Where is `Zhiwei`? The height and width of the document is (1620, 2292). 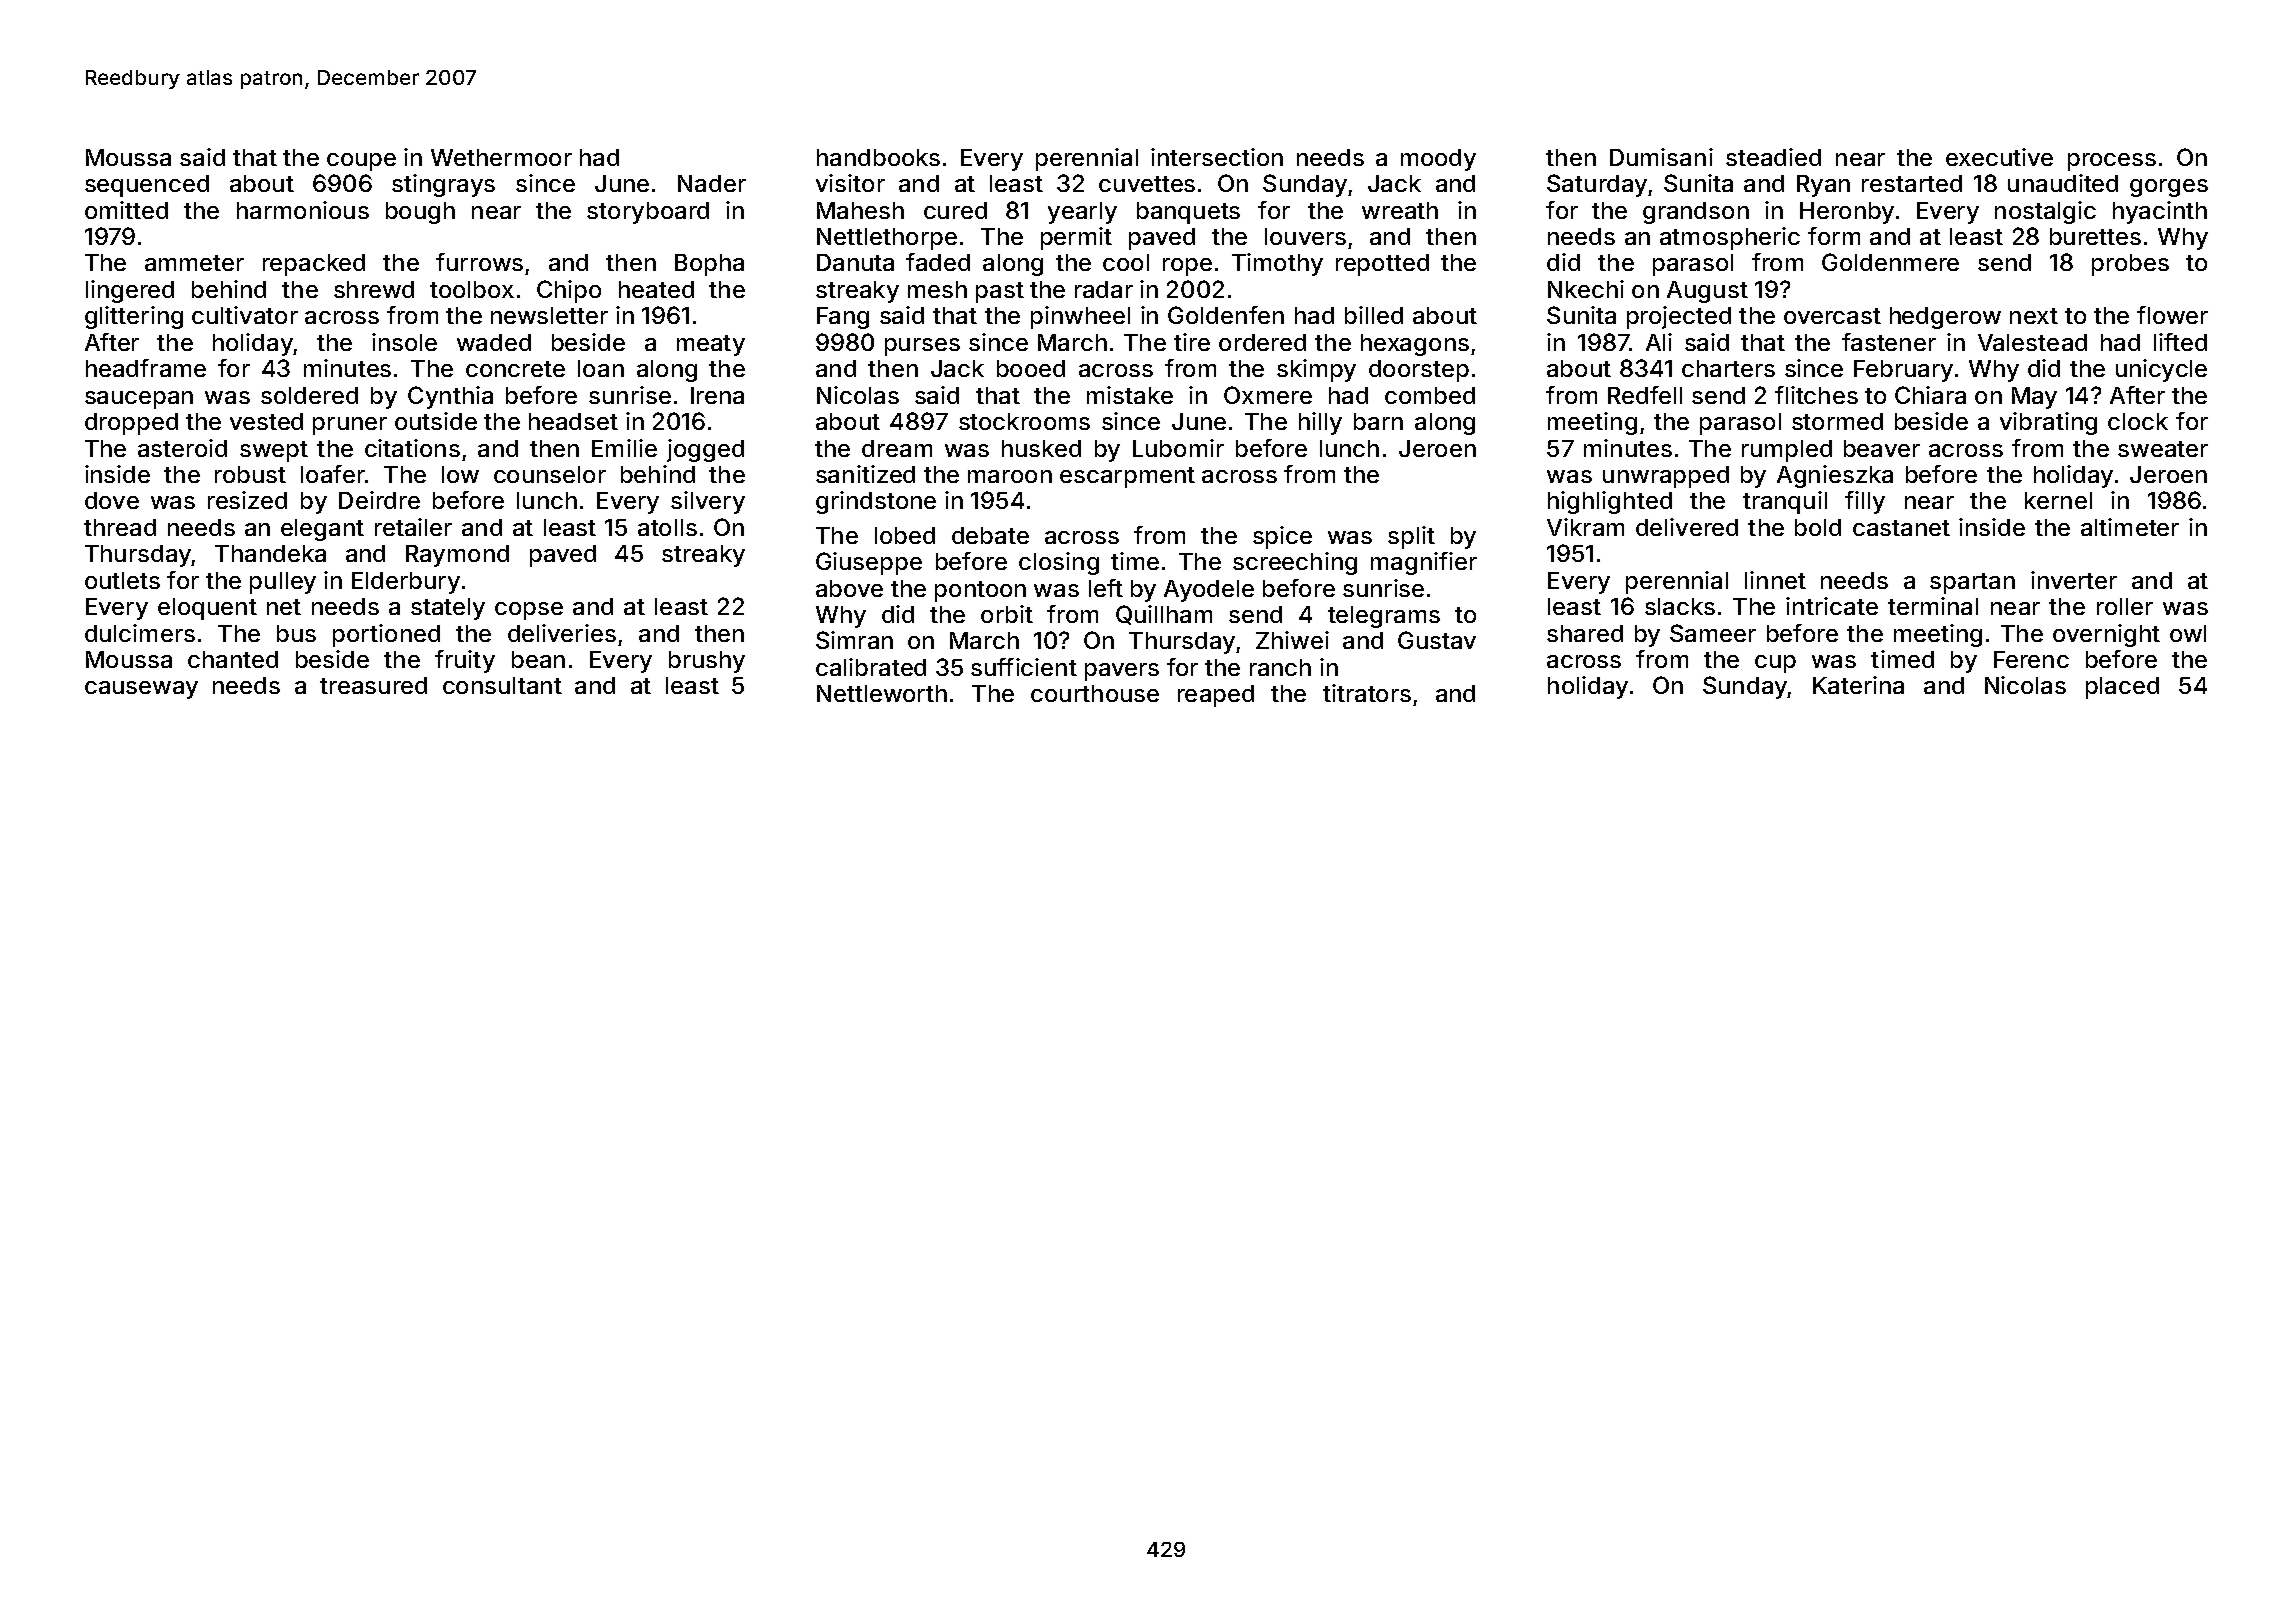
Zhiwei is located at coordinates (1292, 640).
